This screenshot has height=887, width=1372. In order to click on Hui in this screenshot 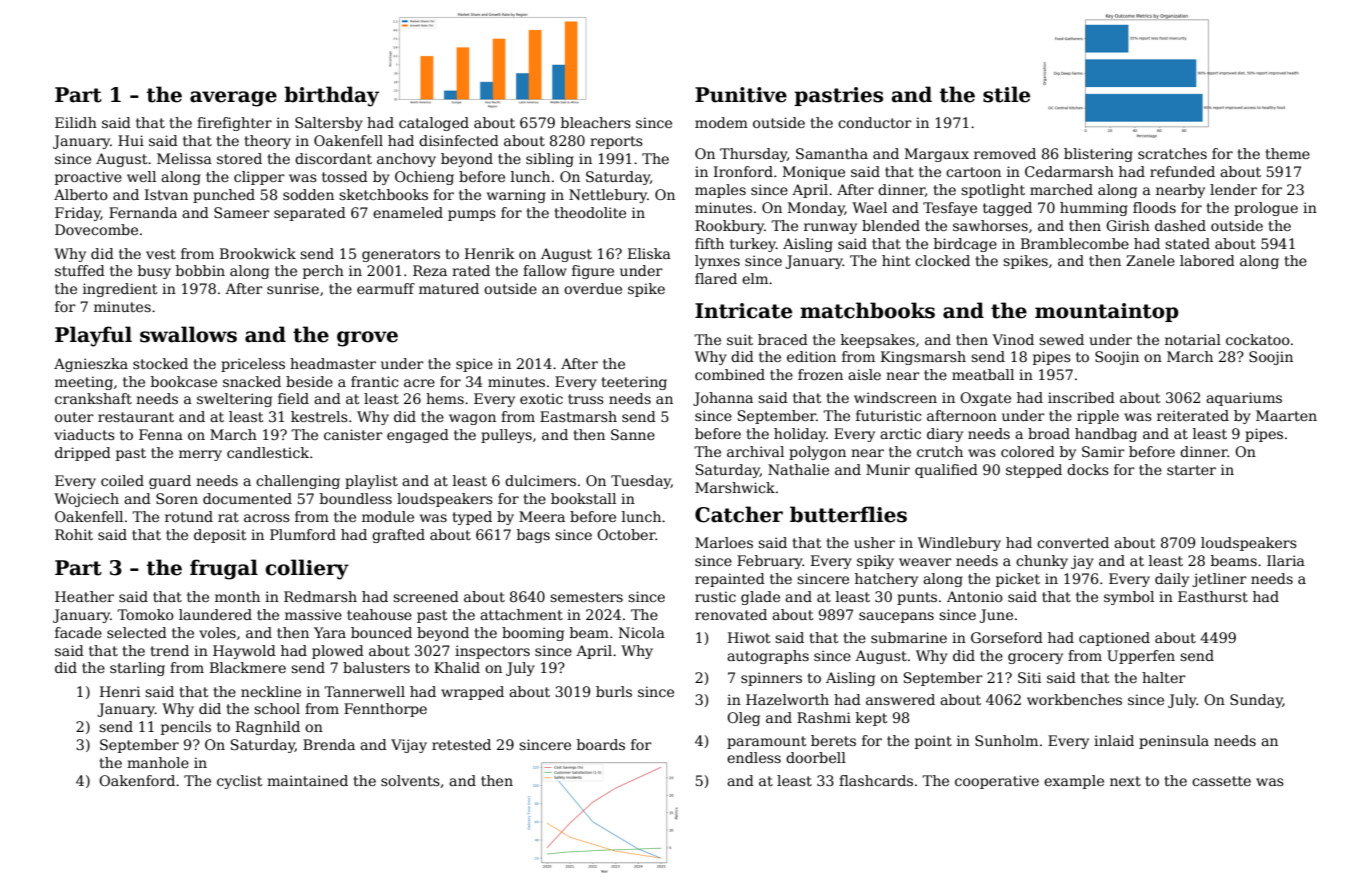, I will do `click(131, 140)`.
